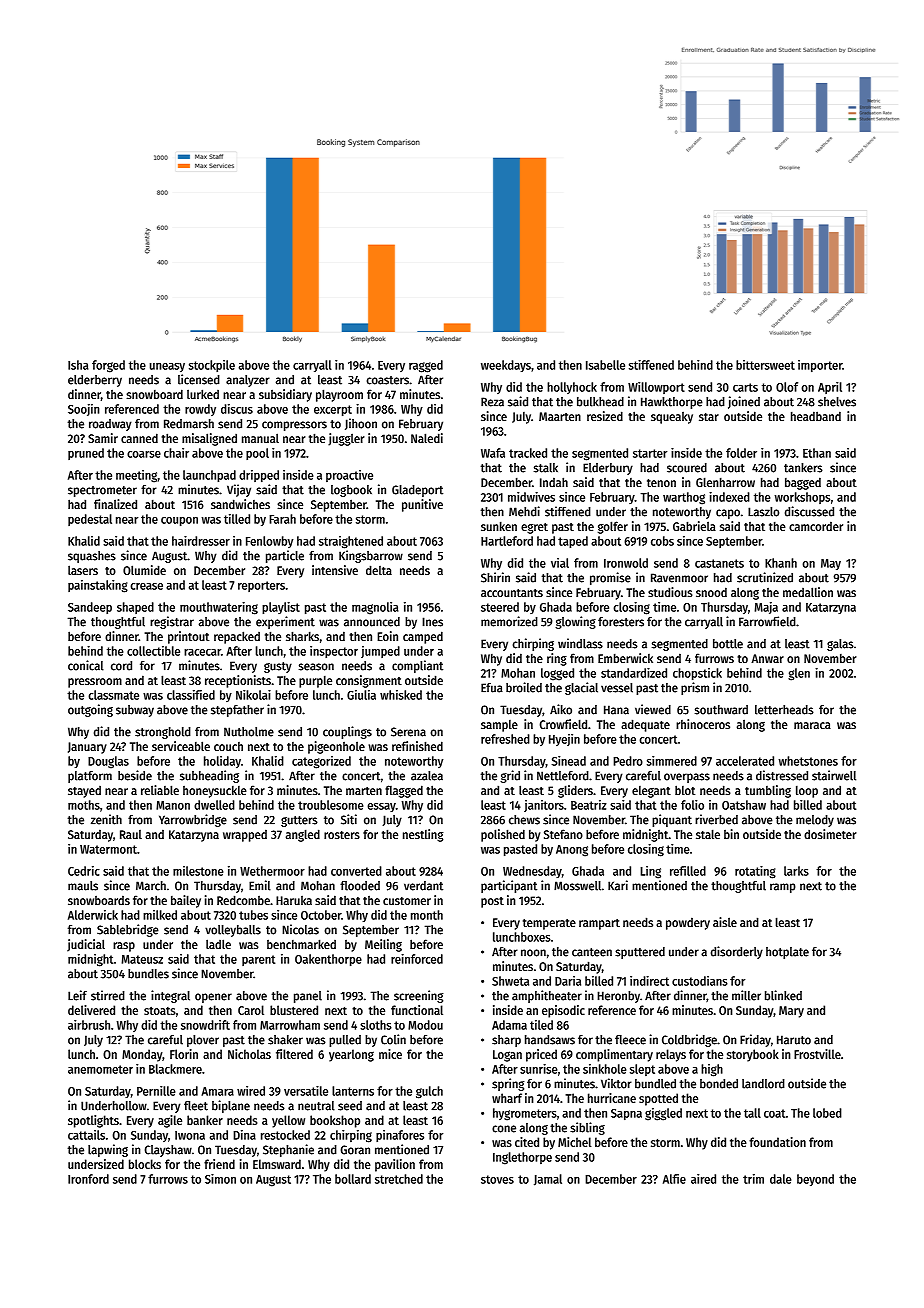 The height and width of the screenshot is (1308, 924). Describe the element at coordinates (592, 952) in the screenshot. I see `canteen` at that location.
